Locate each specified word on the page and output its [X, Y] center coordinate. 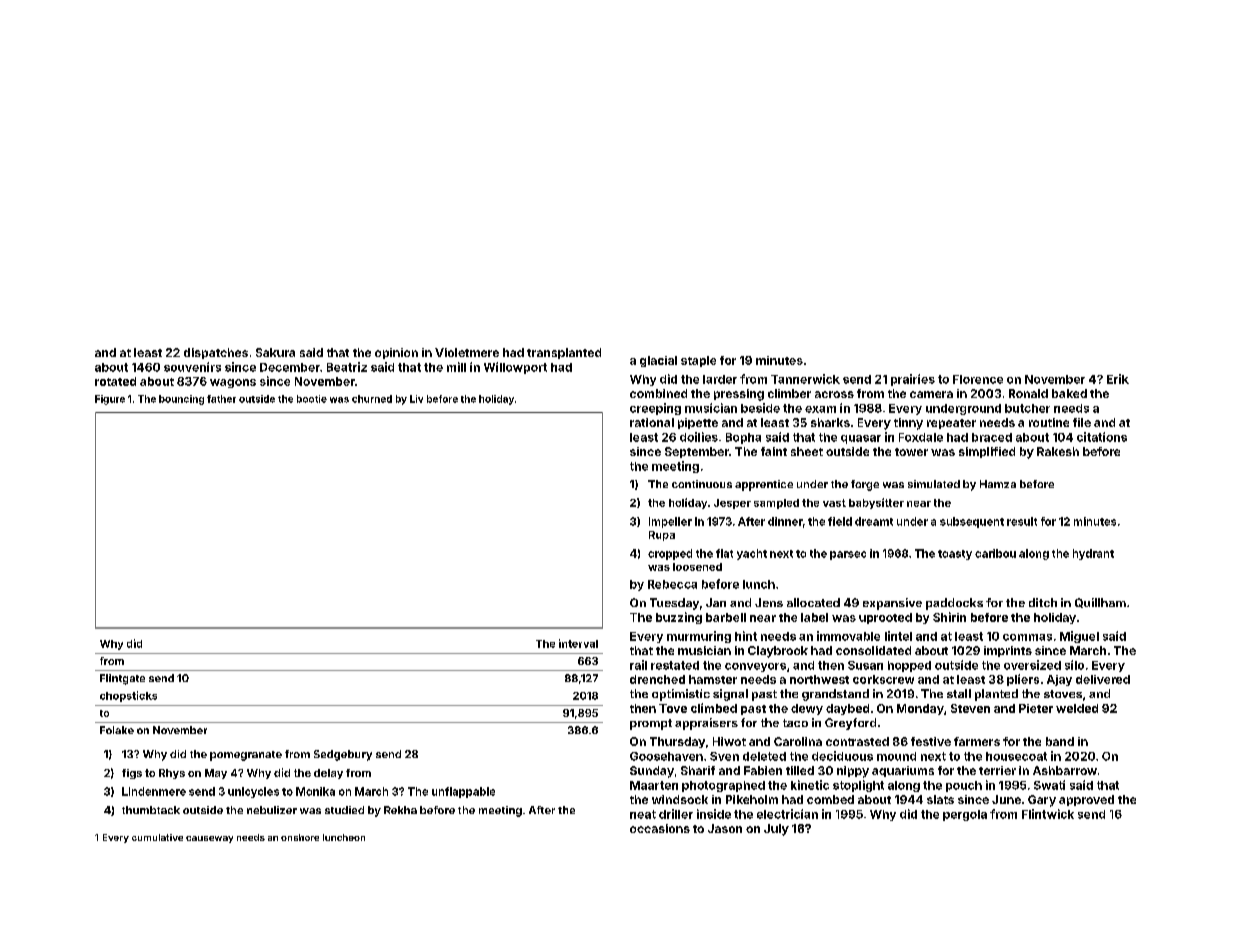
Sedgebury [343, 755]
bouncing [181, 400]
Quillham [1100, 603]
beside [760, 408]
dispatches [216, 353]
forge [865, 485]
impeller [670, 522]
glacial [658, 361]
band [1060, 741]
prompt [651, 724]
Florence [978, 379]
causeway [209, 839]
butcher [1027, 408]
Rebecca [672, 584]
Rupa [662, 536]
